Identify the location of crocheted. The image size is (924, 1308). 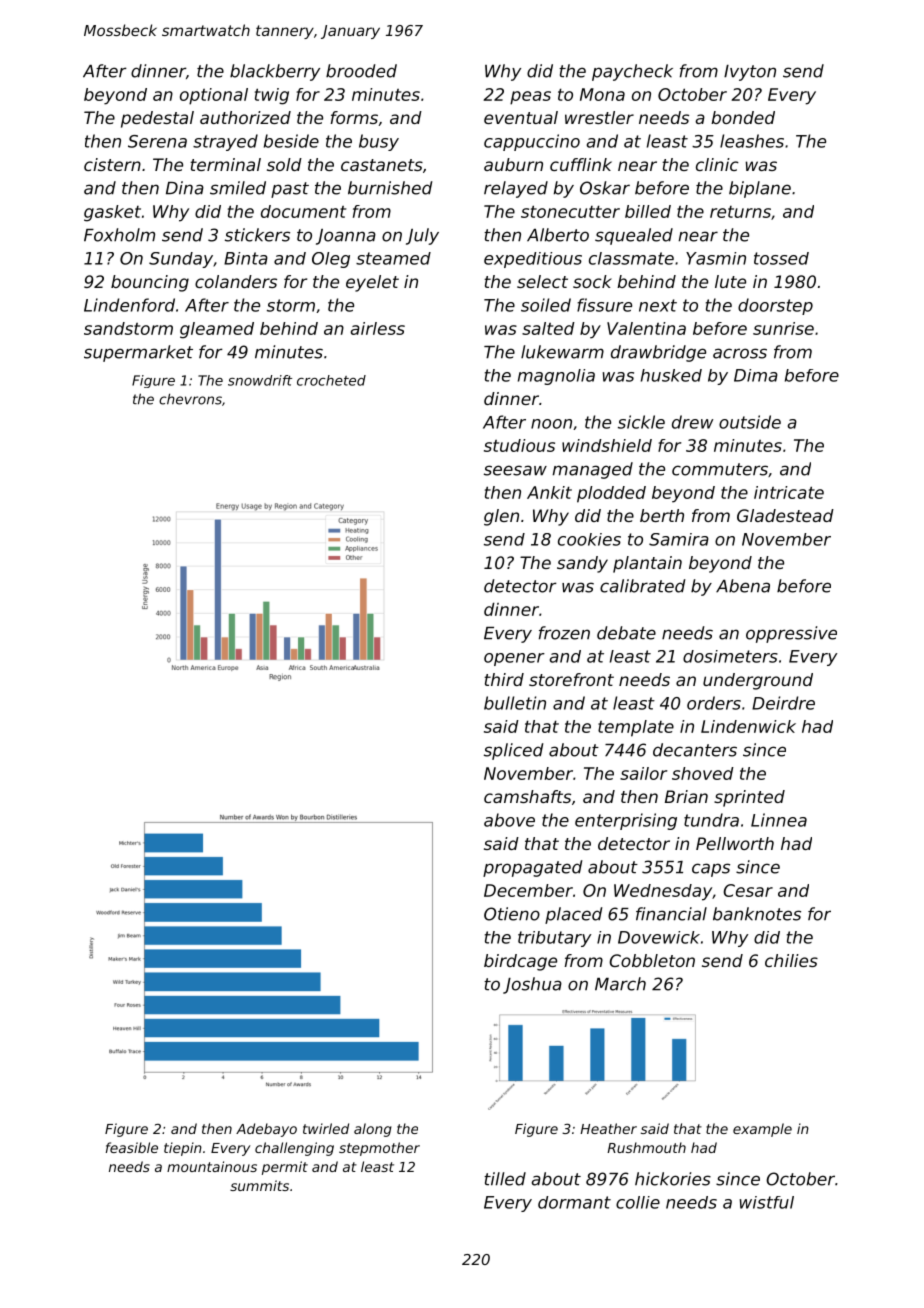
(331, 380).
